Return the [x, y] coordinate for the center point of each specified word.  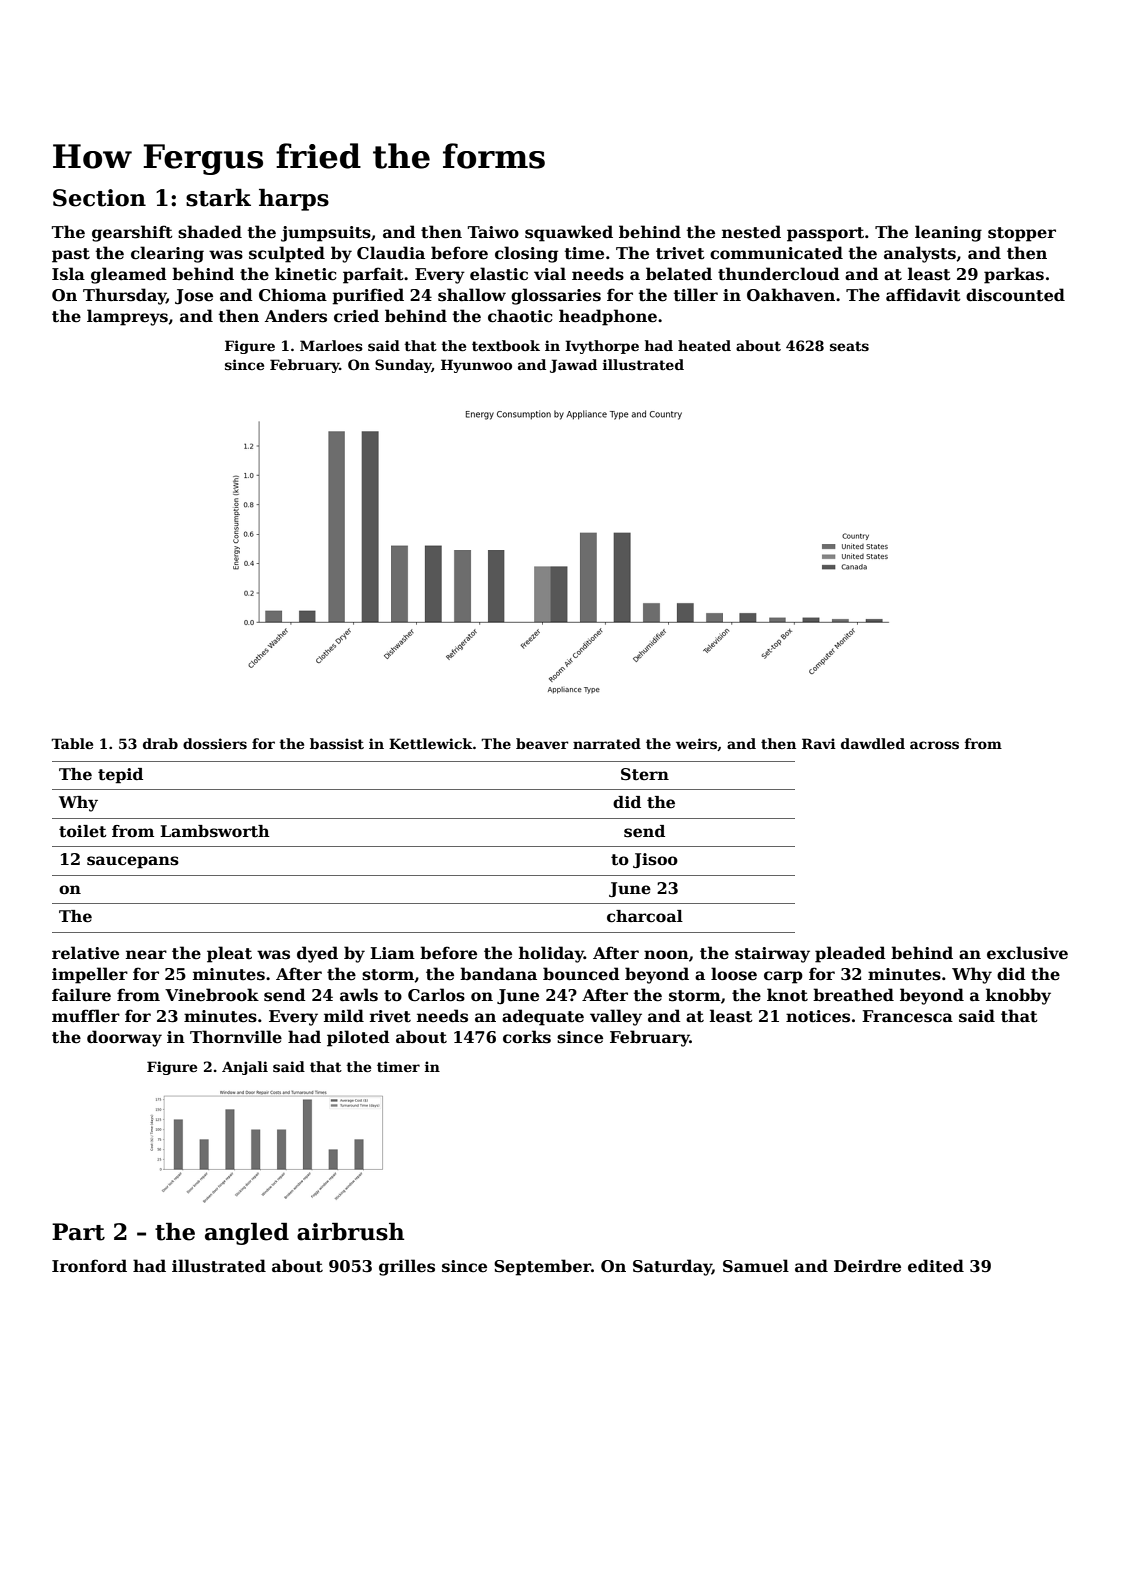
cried [356, 316]
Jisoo [655, 860]
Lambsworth [215, 831]
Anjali [245, 1068]
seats [849, 346]
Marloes [331, 345]
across [934, 745]
